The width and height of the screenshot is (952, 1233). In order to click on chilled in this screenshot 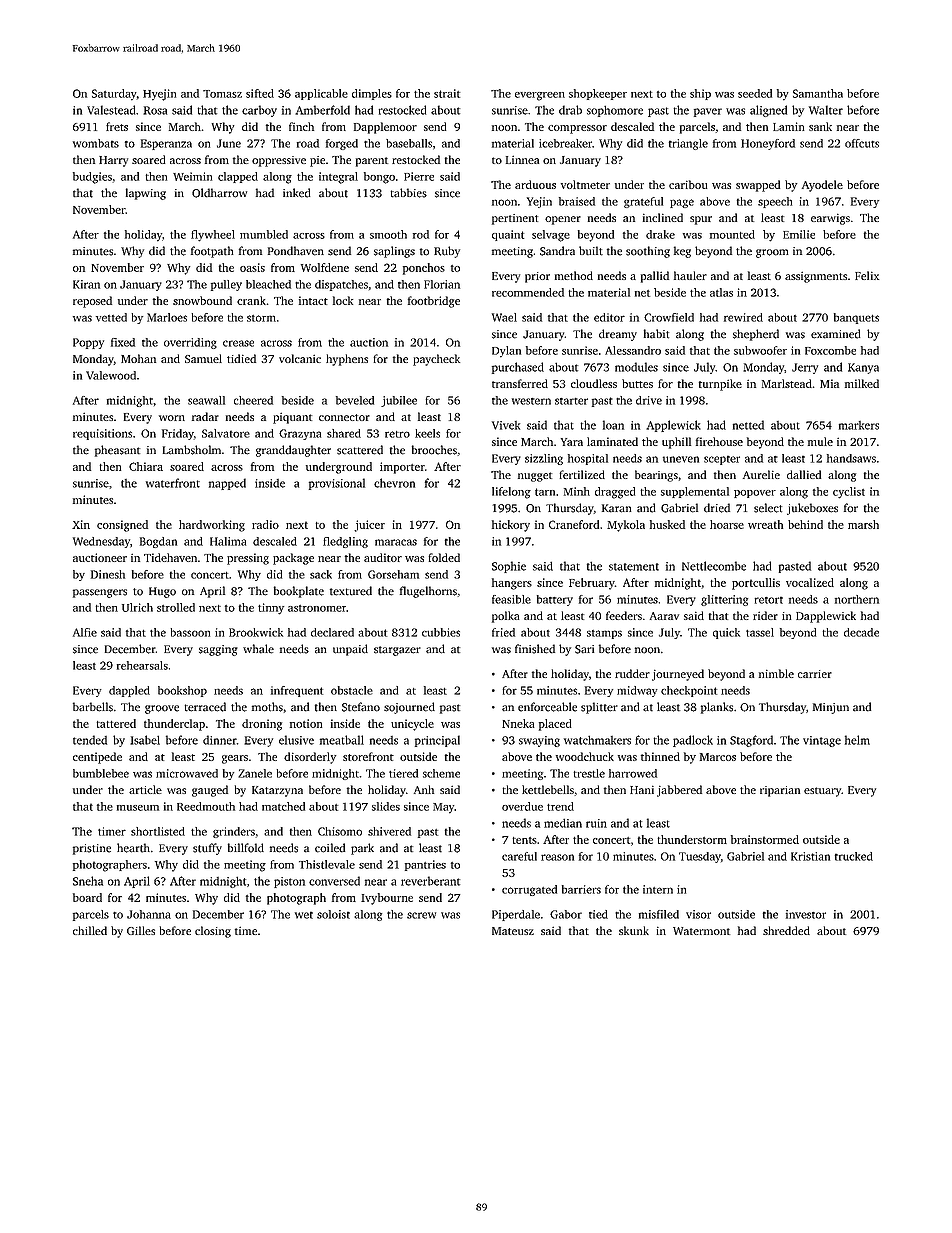, I will do `click(90, 930)`.
